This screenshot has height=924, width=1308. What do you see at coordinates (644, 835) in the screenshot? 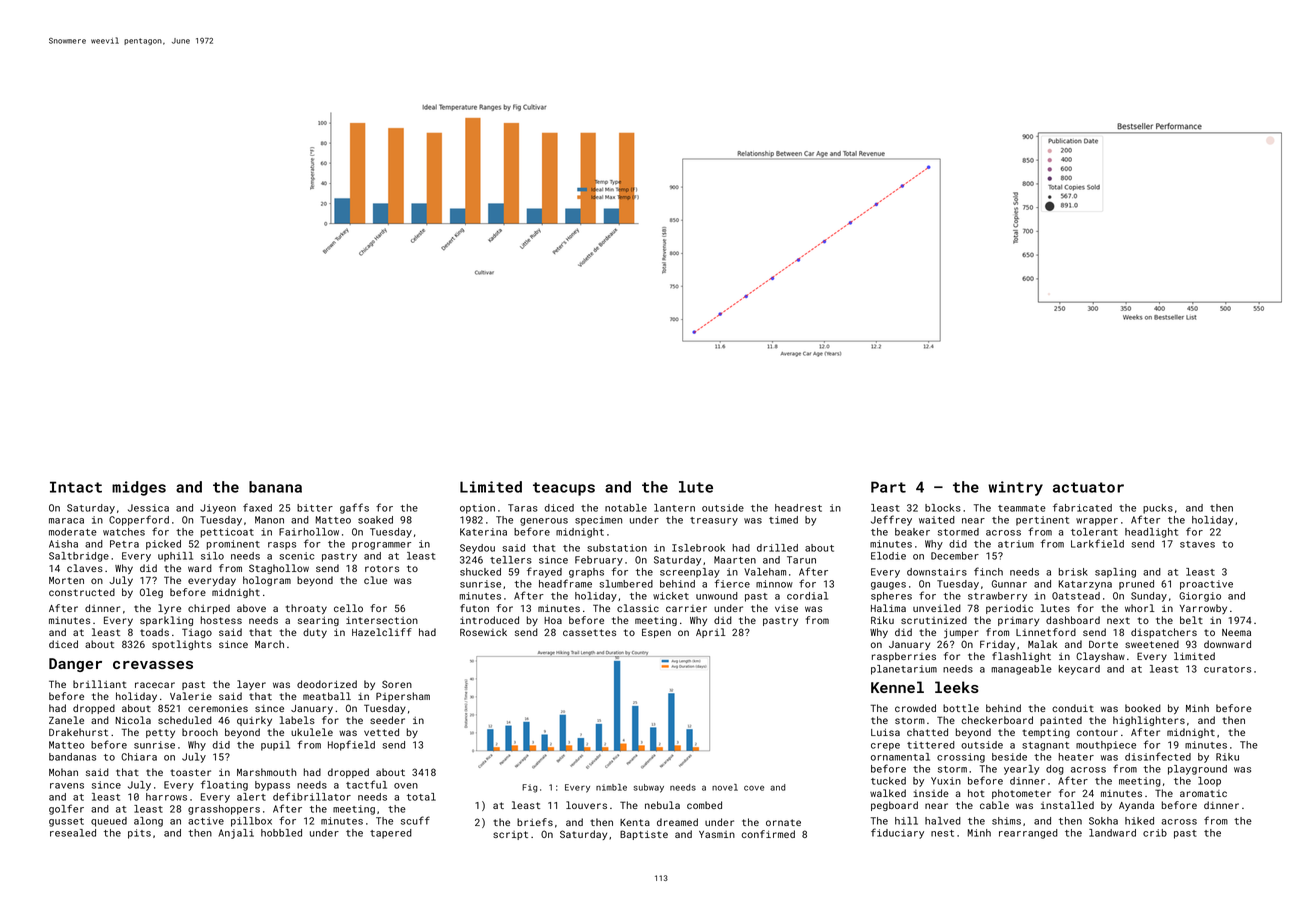
I see `Baptiste` at bounding box center [644, 835].
